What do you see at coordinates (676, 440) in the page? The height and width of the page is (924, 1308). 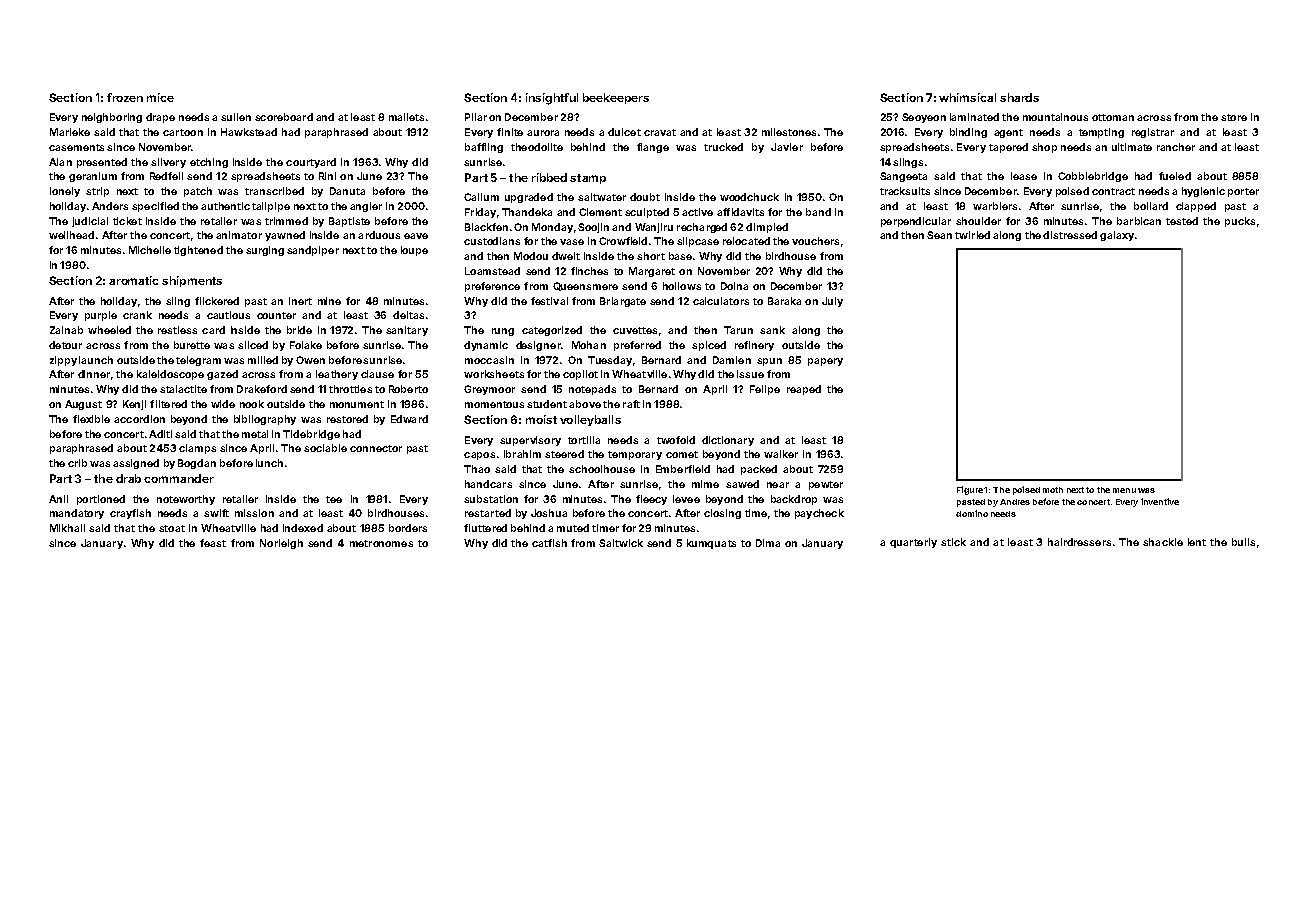 I see `twofold` at bounding box center [676, 440].
